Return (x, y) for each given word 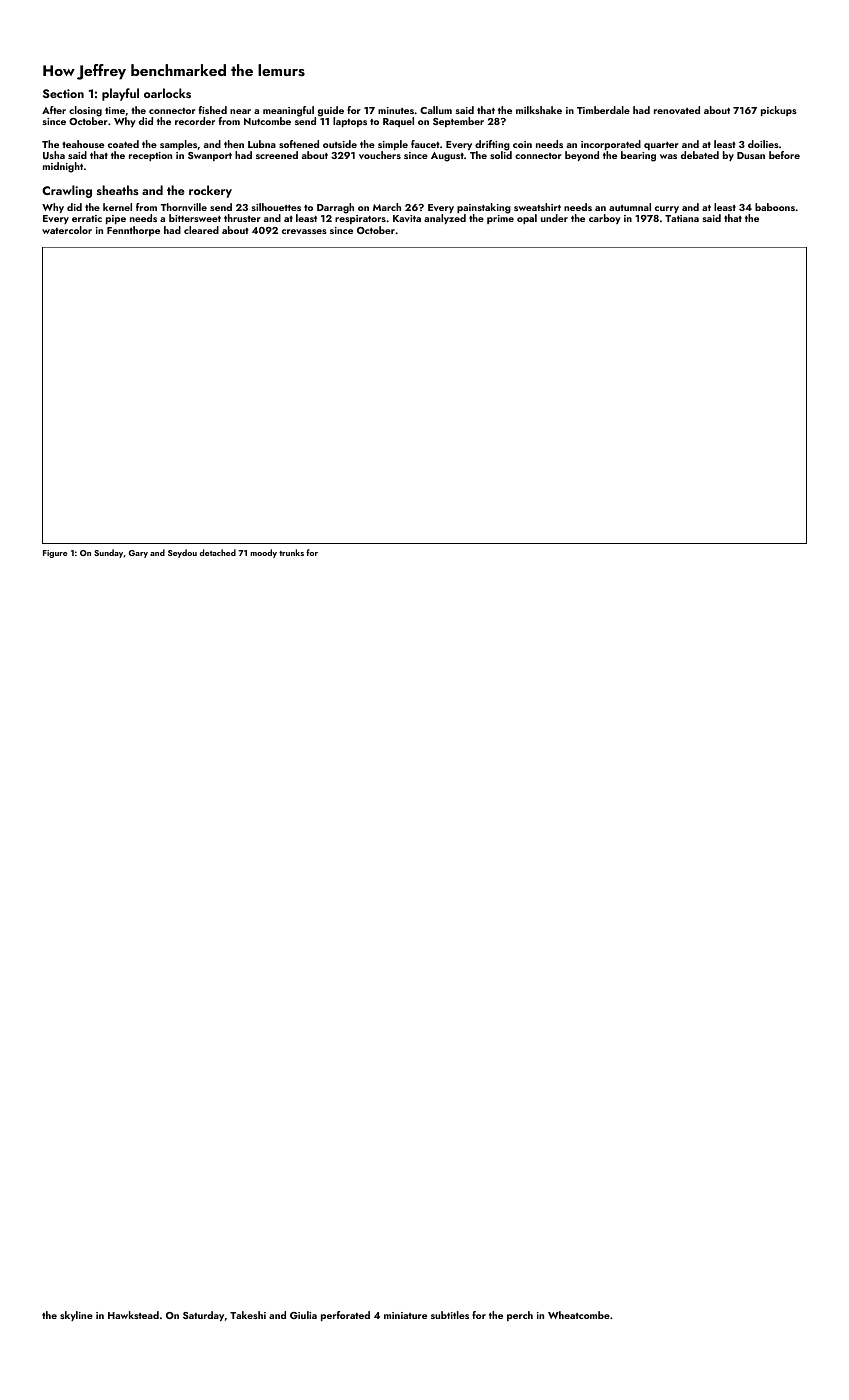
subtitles (450, 1315)
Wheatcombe (579, 1315)
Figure (55, 554)
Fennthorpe (133, 231)
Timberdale (603, 110)
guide (331, 111)
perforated (345, 1316)
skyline (76, 1316)
